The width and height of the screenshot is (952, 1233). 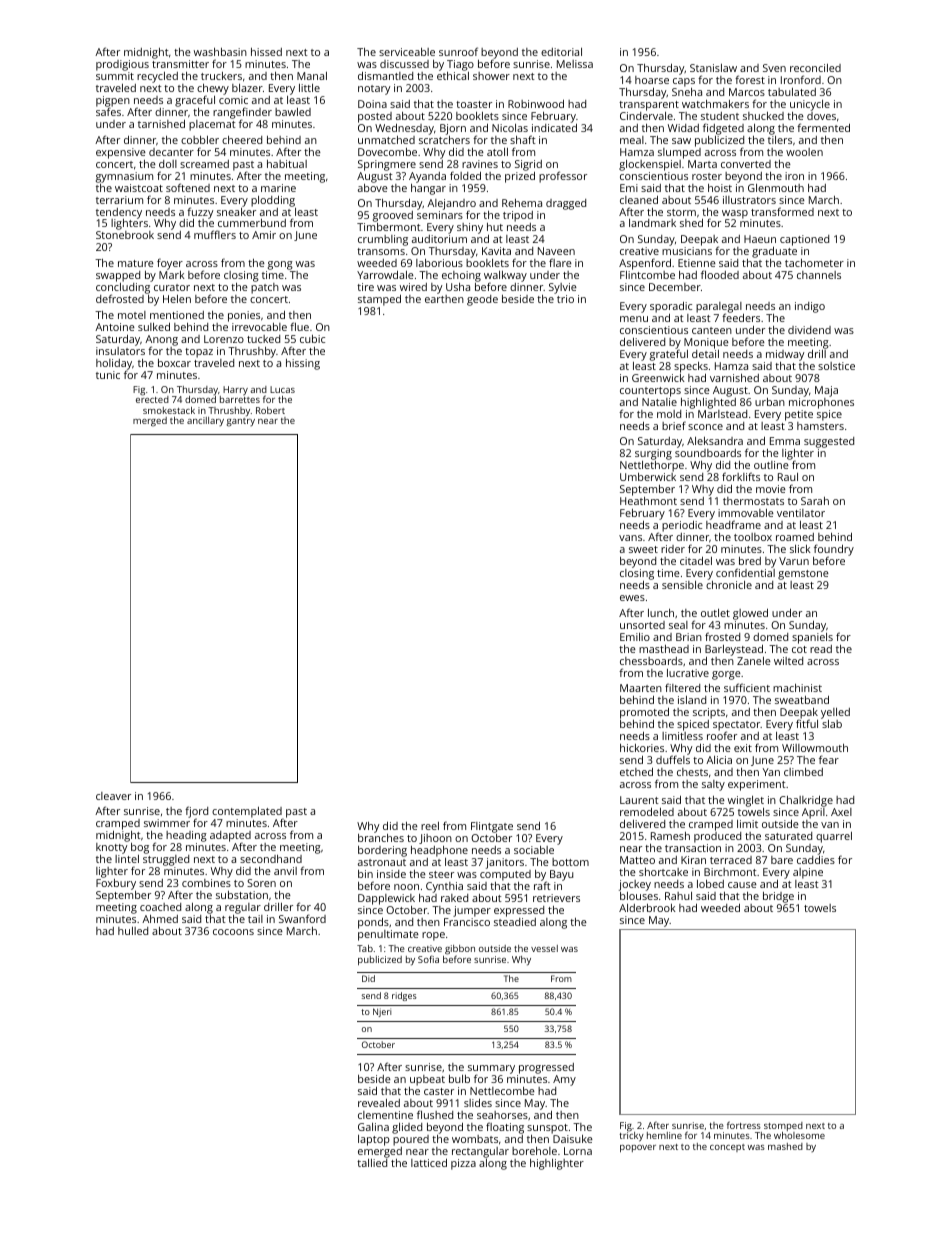 What do you see at coordinates (458, 51) in the screenshot?
I see `sunroof` at bounding box center [458, 51].
